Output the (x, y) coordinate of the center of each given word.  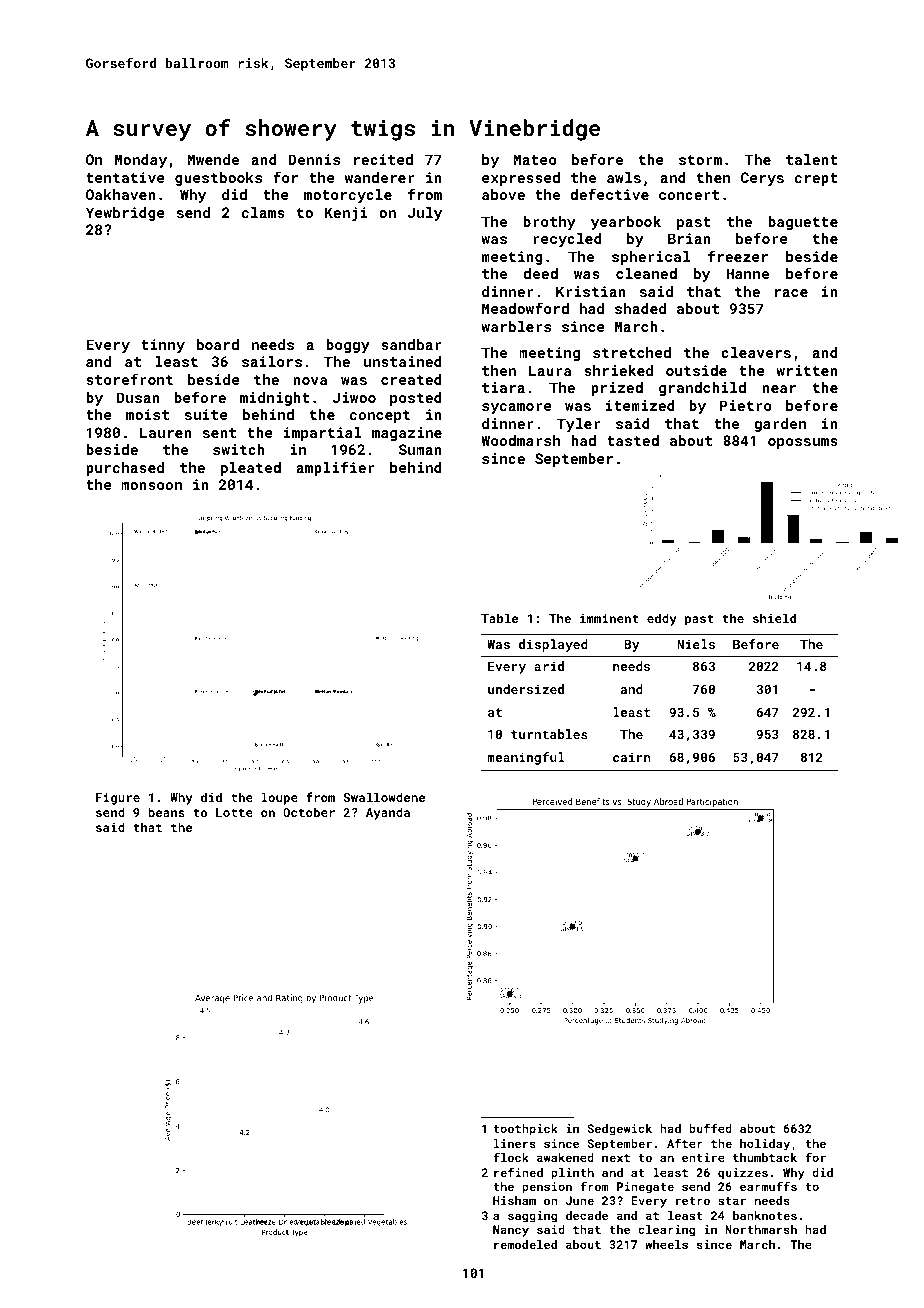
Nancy (511, 1231)
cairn (632, 757)
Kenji (346, 214)
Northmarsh (761, 1229)
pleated (251, 469)
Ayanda (388, 813)
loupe (279, 798)
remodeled (525, 1244)
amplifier (335, 468)
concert (689, 195)
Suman (420, 449)
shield (774, 618)
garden (780, 425)
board (218, 344)
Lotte (234, 812)
